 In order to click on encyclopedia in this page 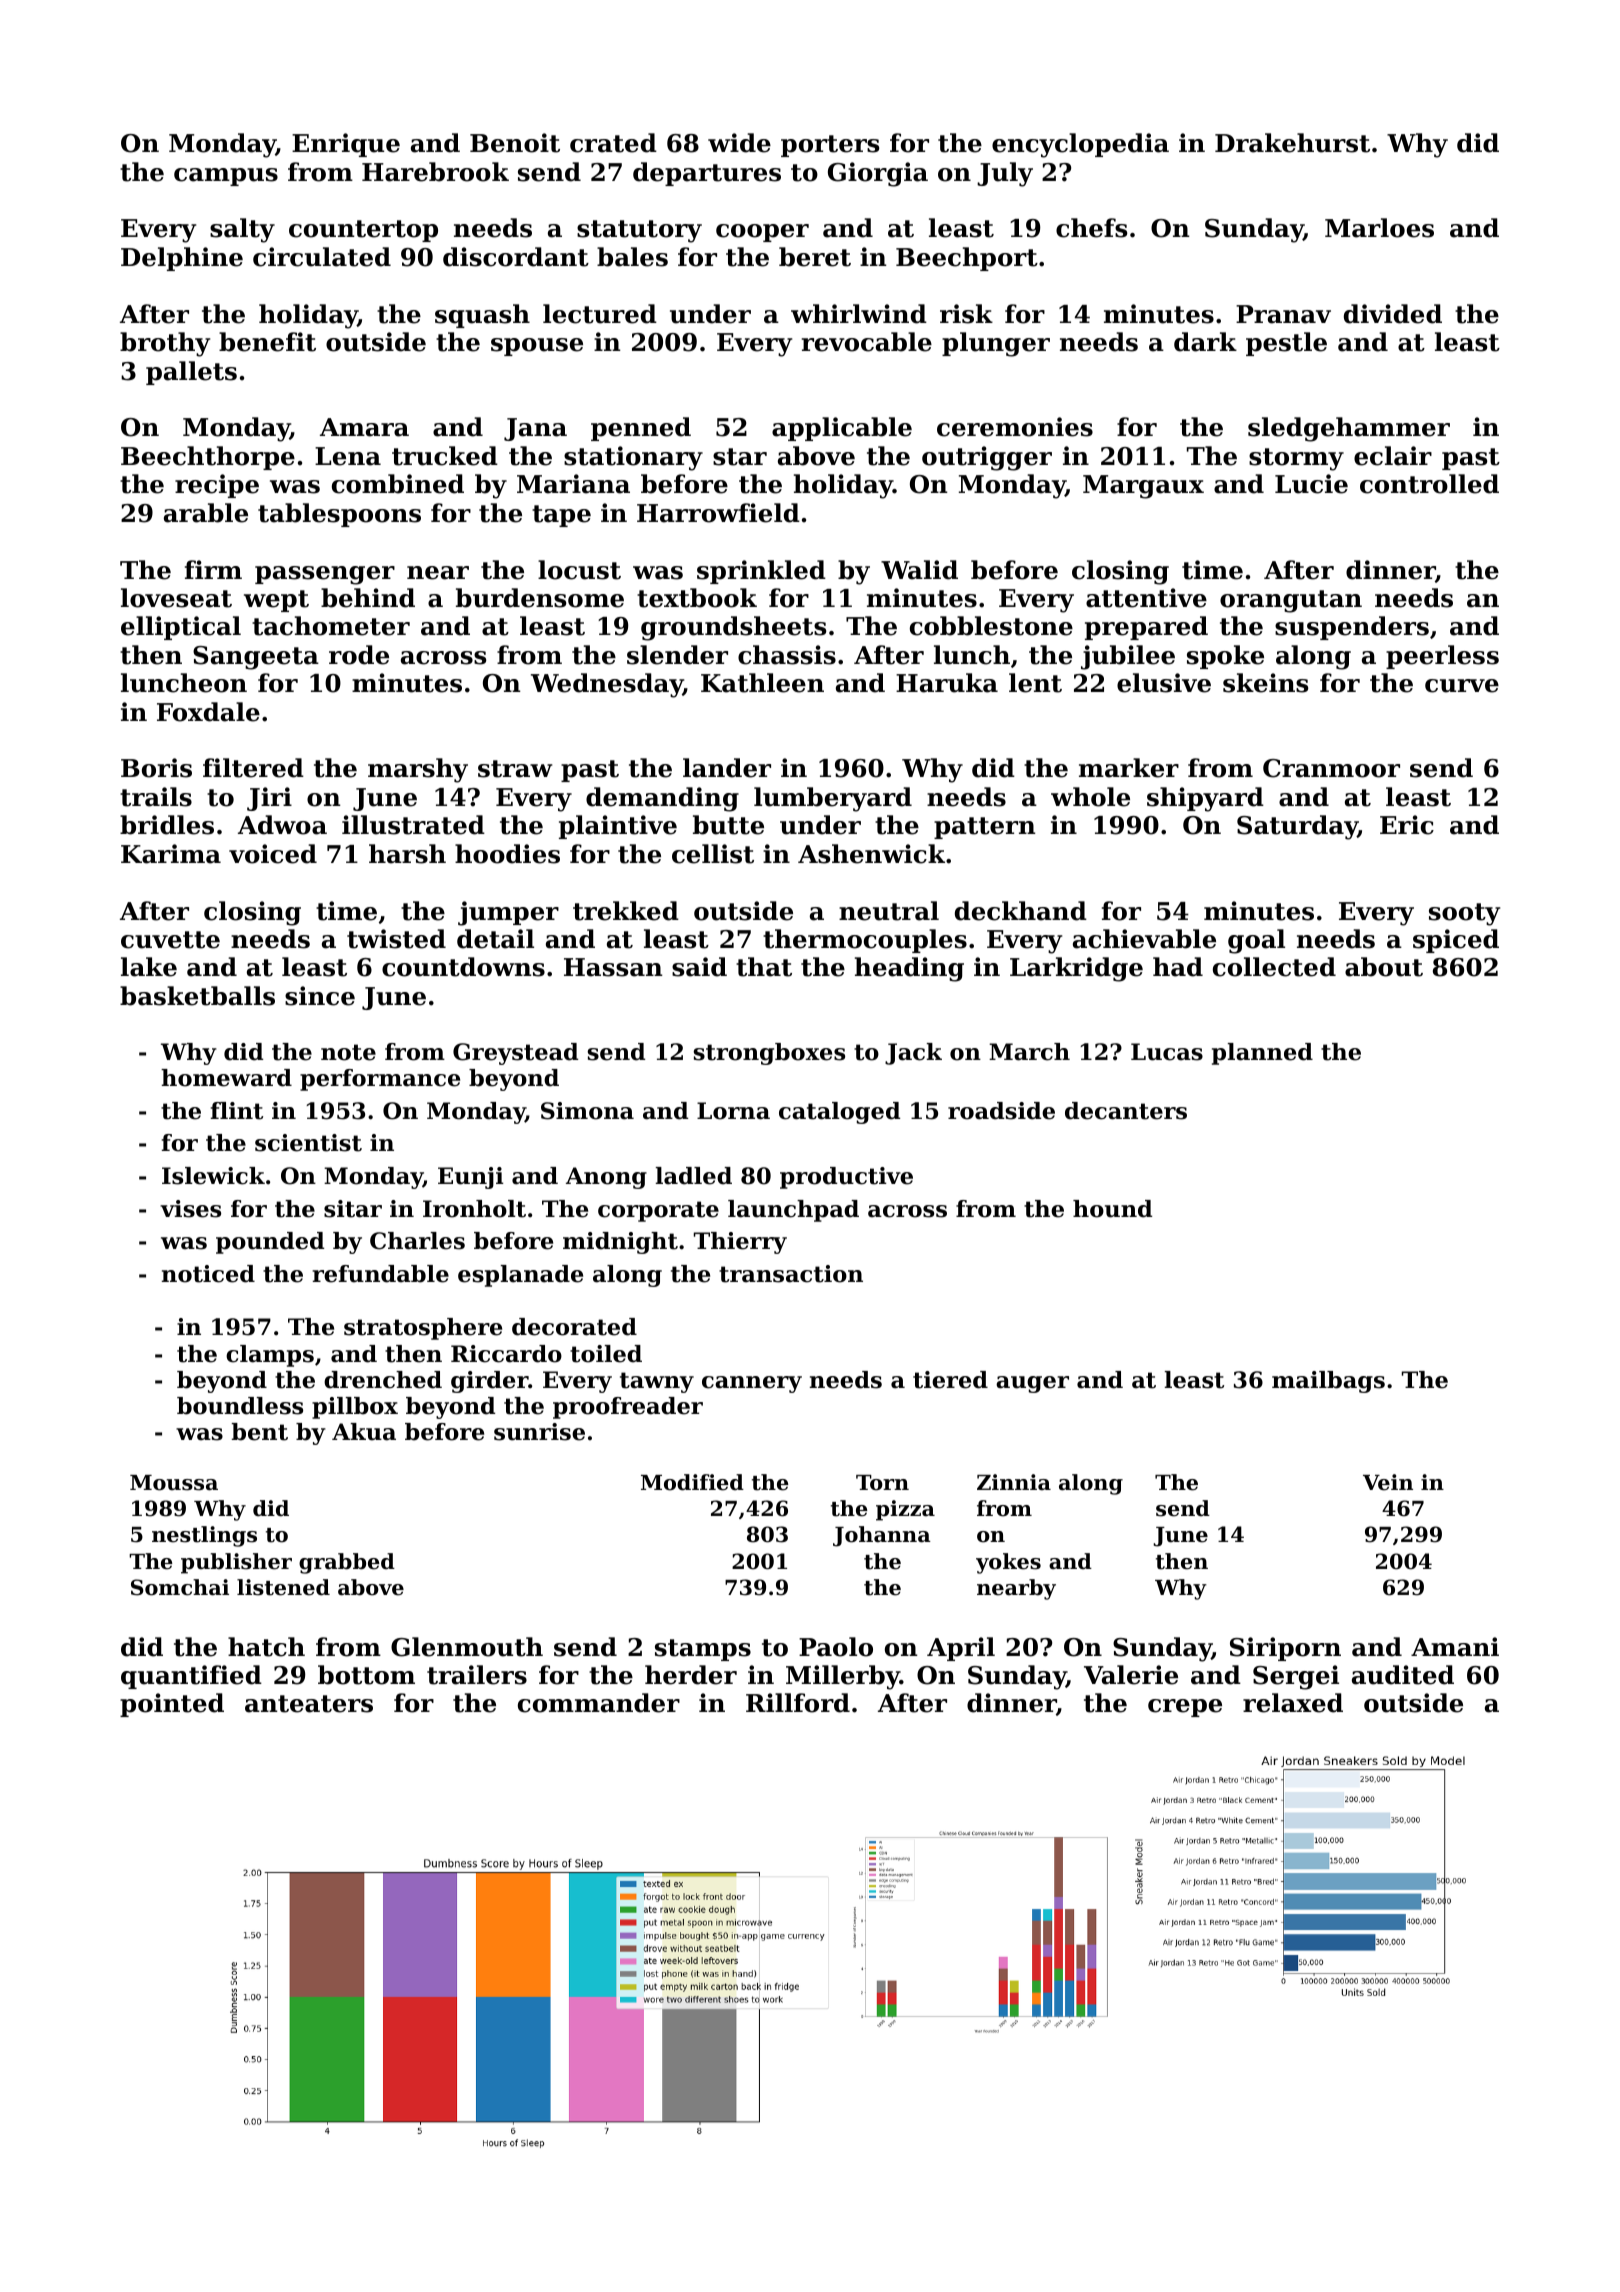, I will do `click(1080, 145)`.
